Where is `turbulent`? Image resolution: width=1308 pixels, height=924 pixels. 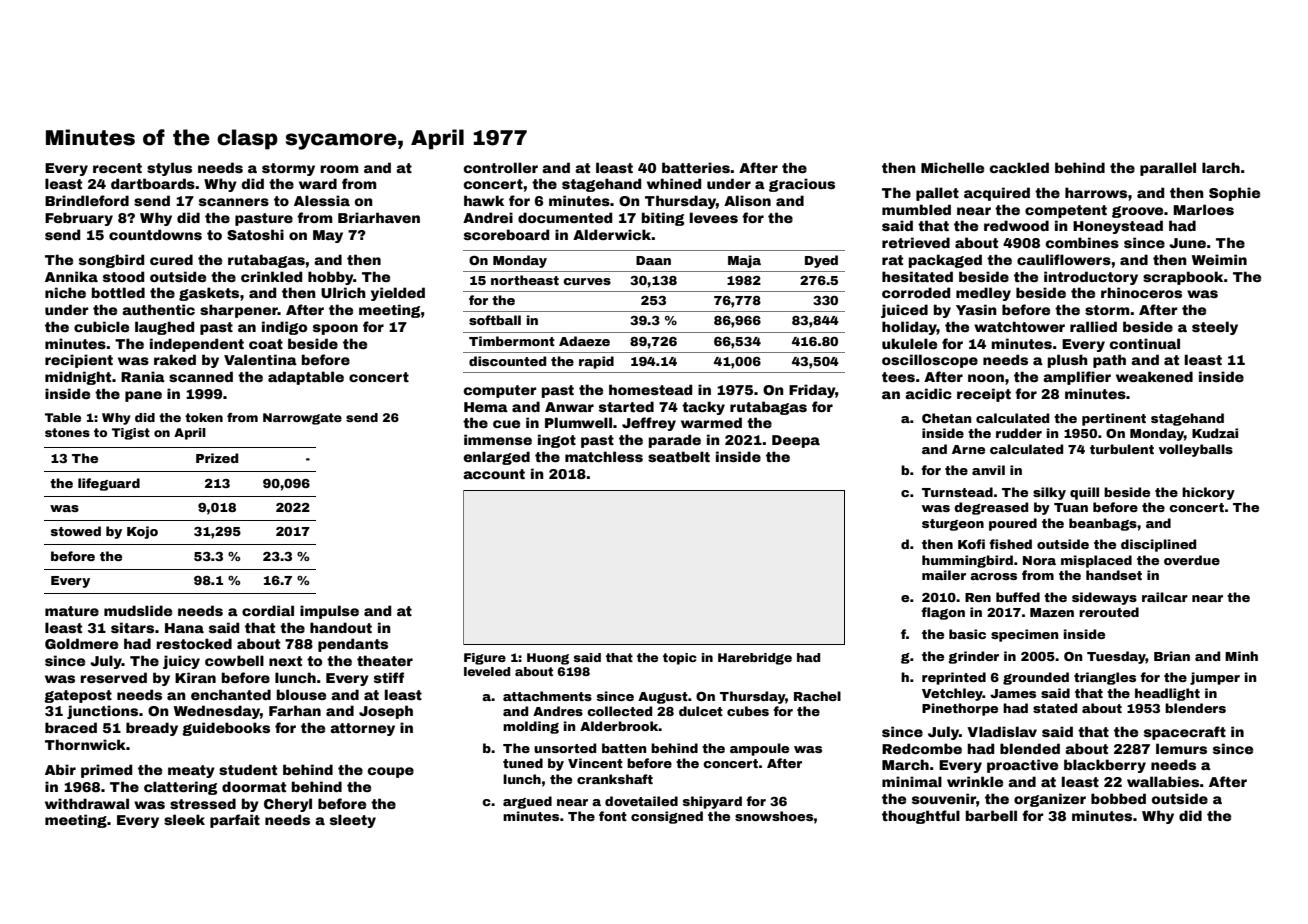 turbulent is located at coordinates (1122, 449).
